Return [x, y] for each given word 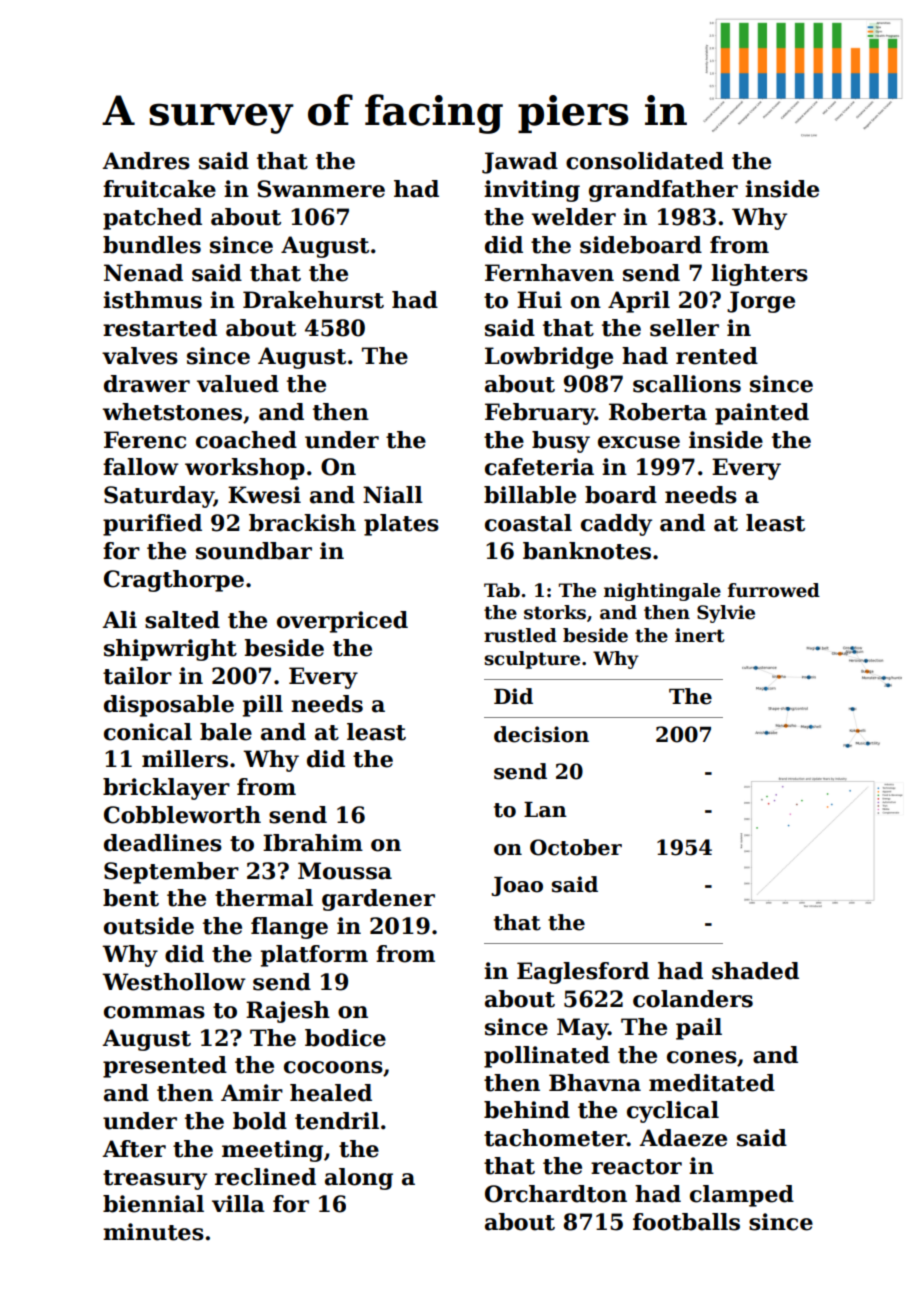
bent [131, 898]
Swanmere [321, 189]
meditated [712, 1083]
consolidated [645, 161]
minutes [153, 1232]
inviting [532, 191]
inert [699, 635]
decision [541, 734]
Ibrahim [313, 843]
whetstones [172, 412]
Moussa [345, 871]
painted [762, 414]
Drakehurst [313, 300]
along [359, 1179]
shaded [755, 971]
